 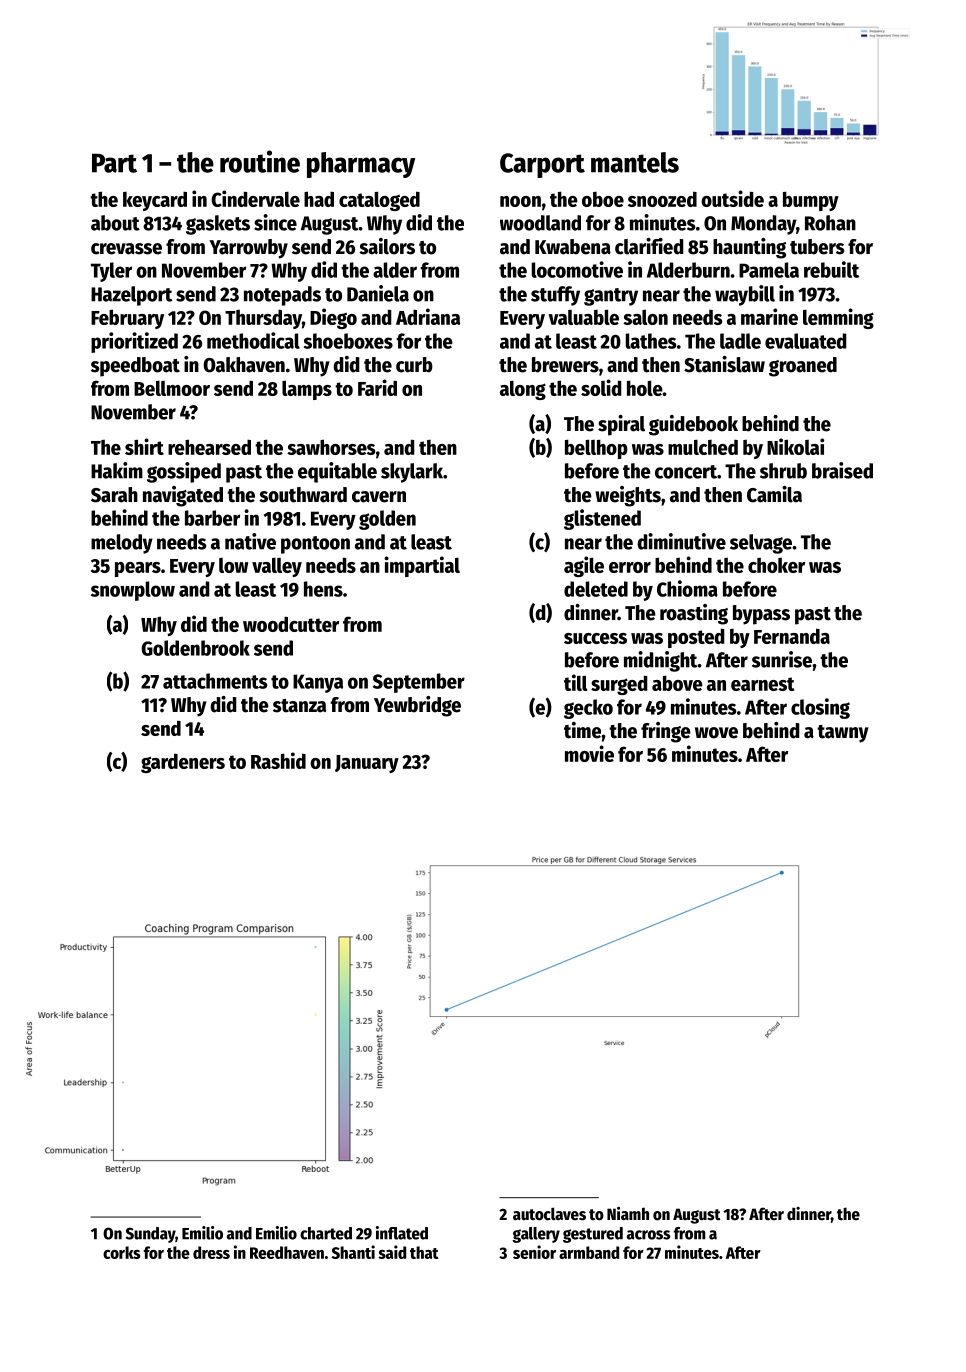 What do you see at coordinates (361, 165) in the image?
I see `pharmacy` at bounding box center [361, 165].
